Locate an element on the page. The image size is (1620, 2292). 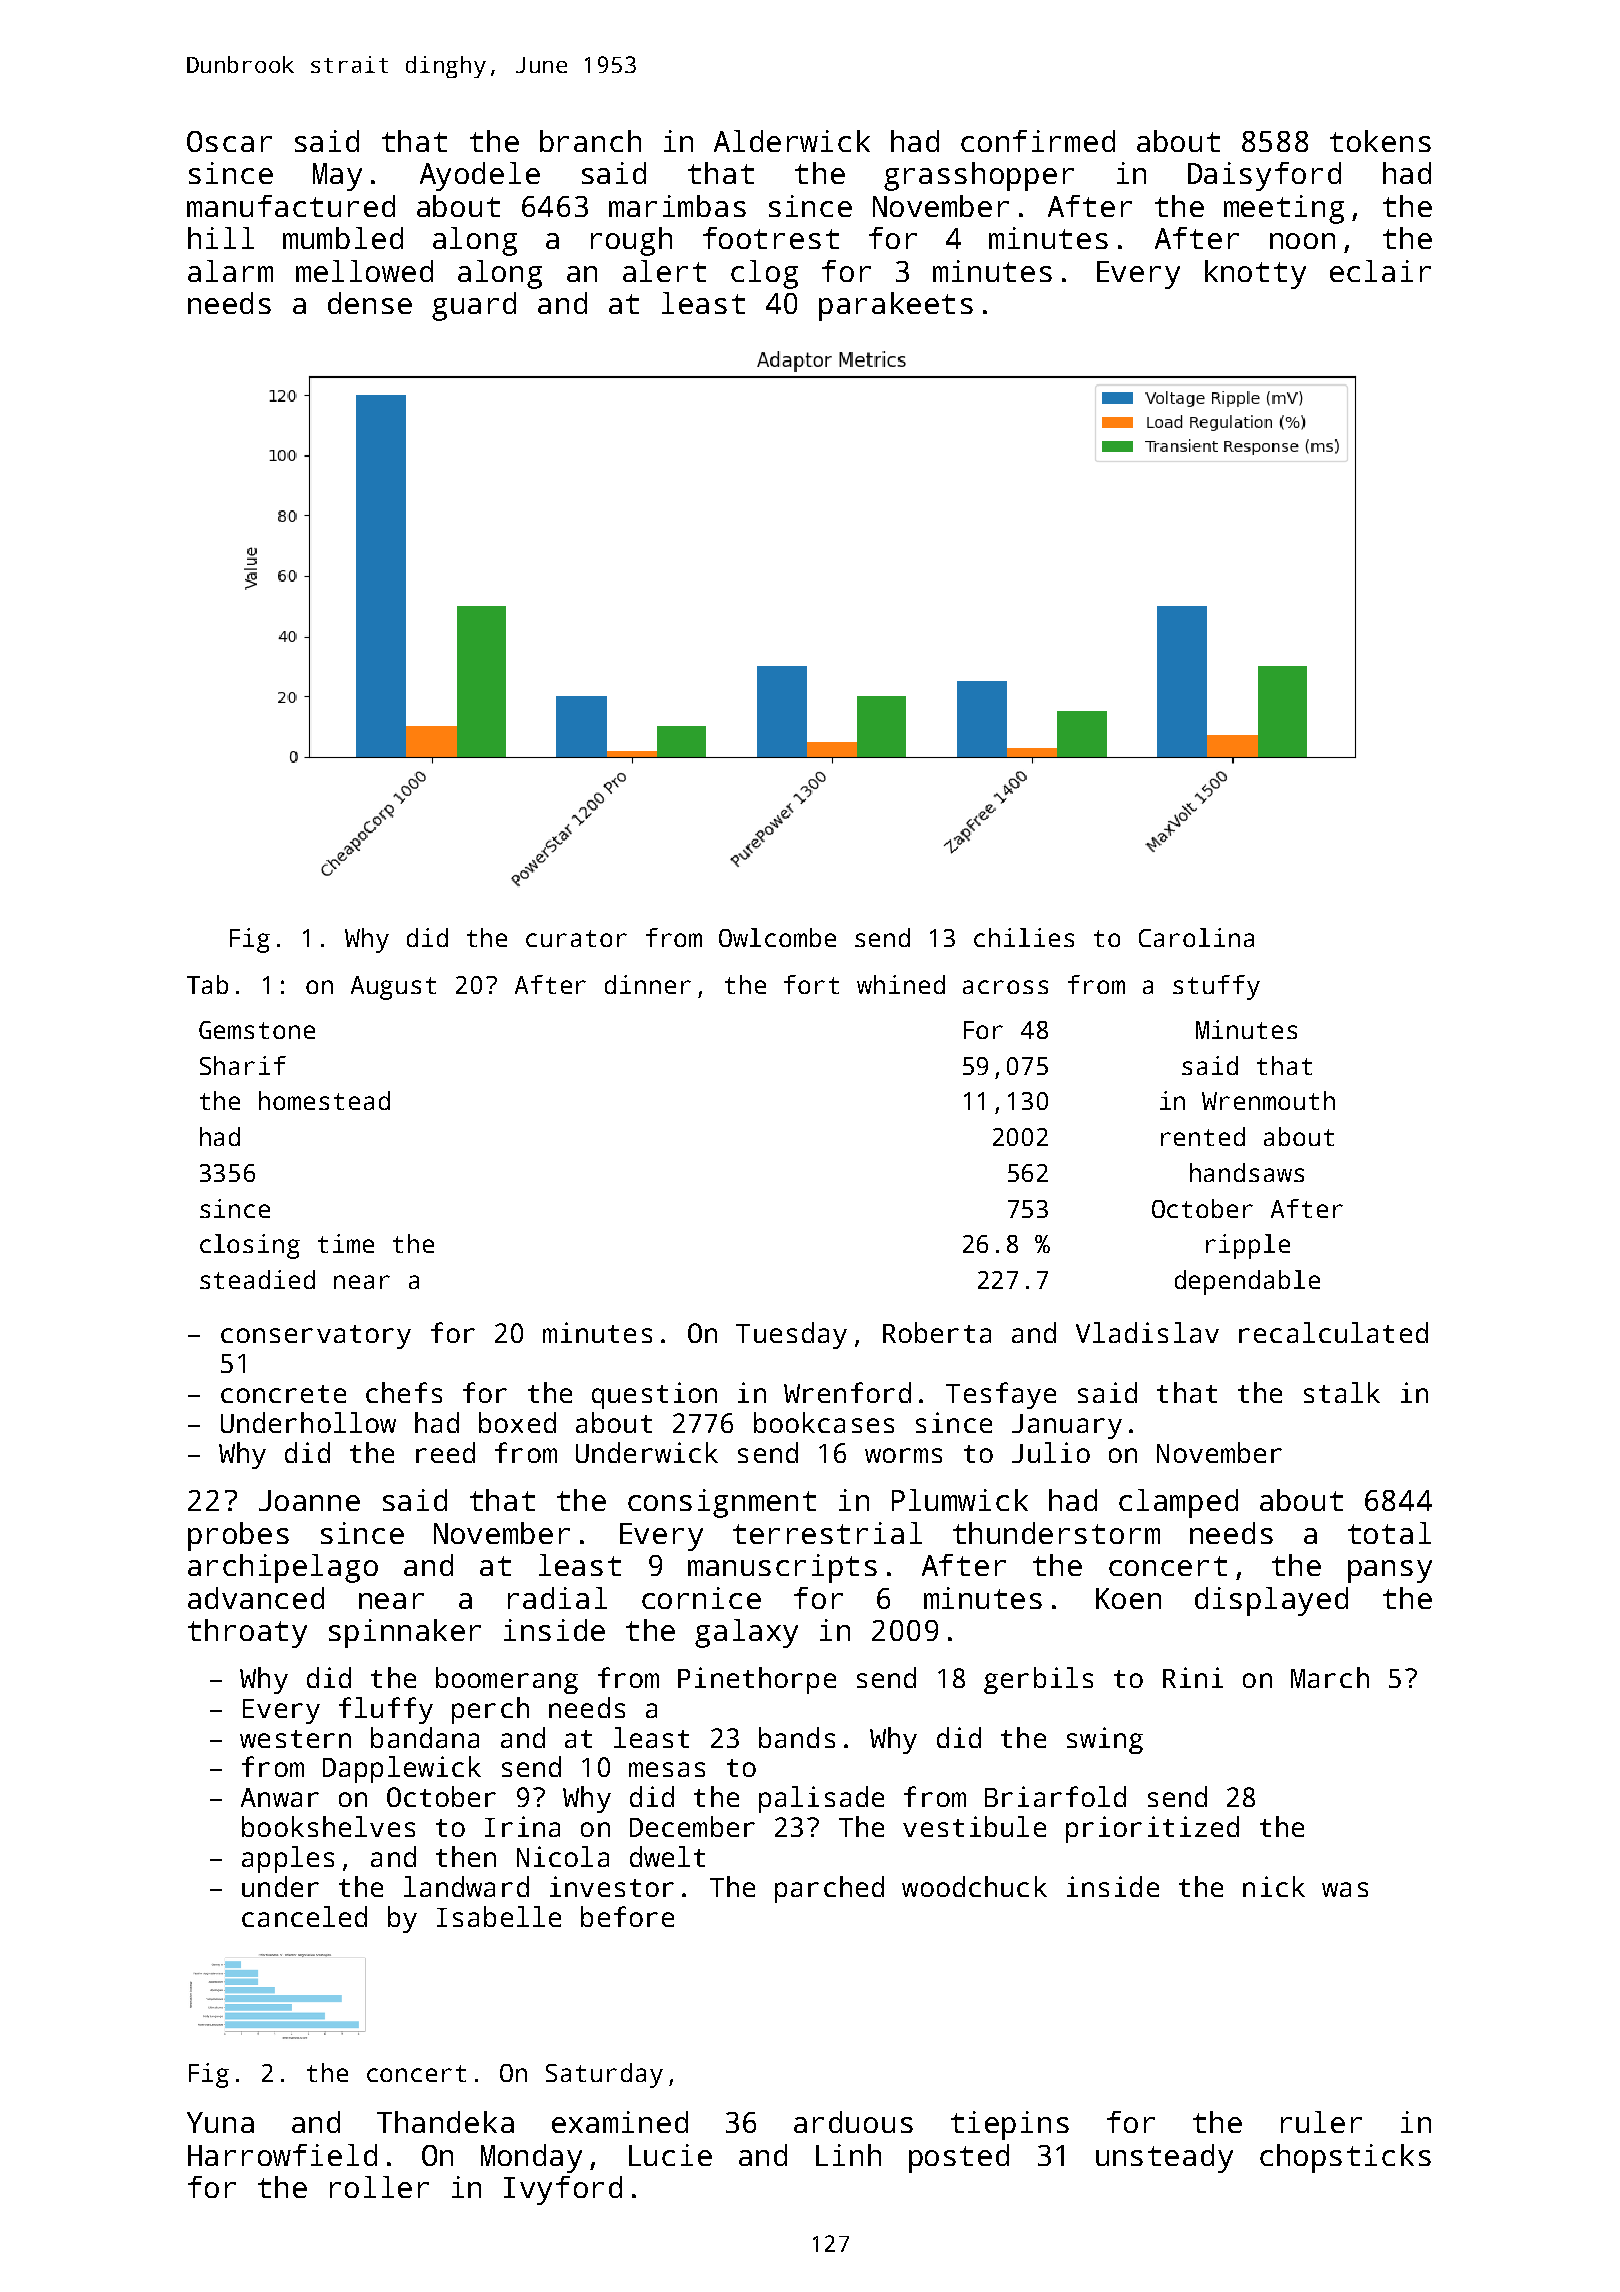
dependable is located at coordinates (1247, 1282).
